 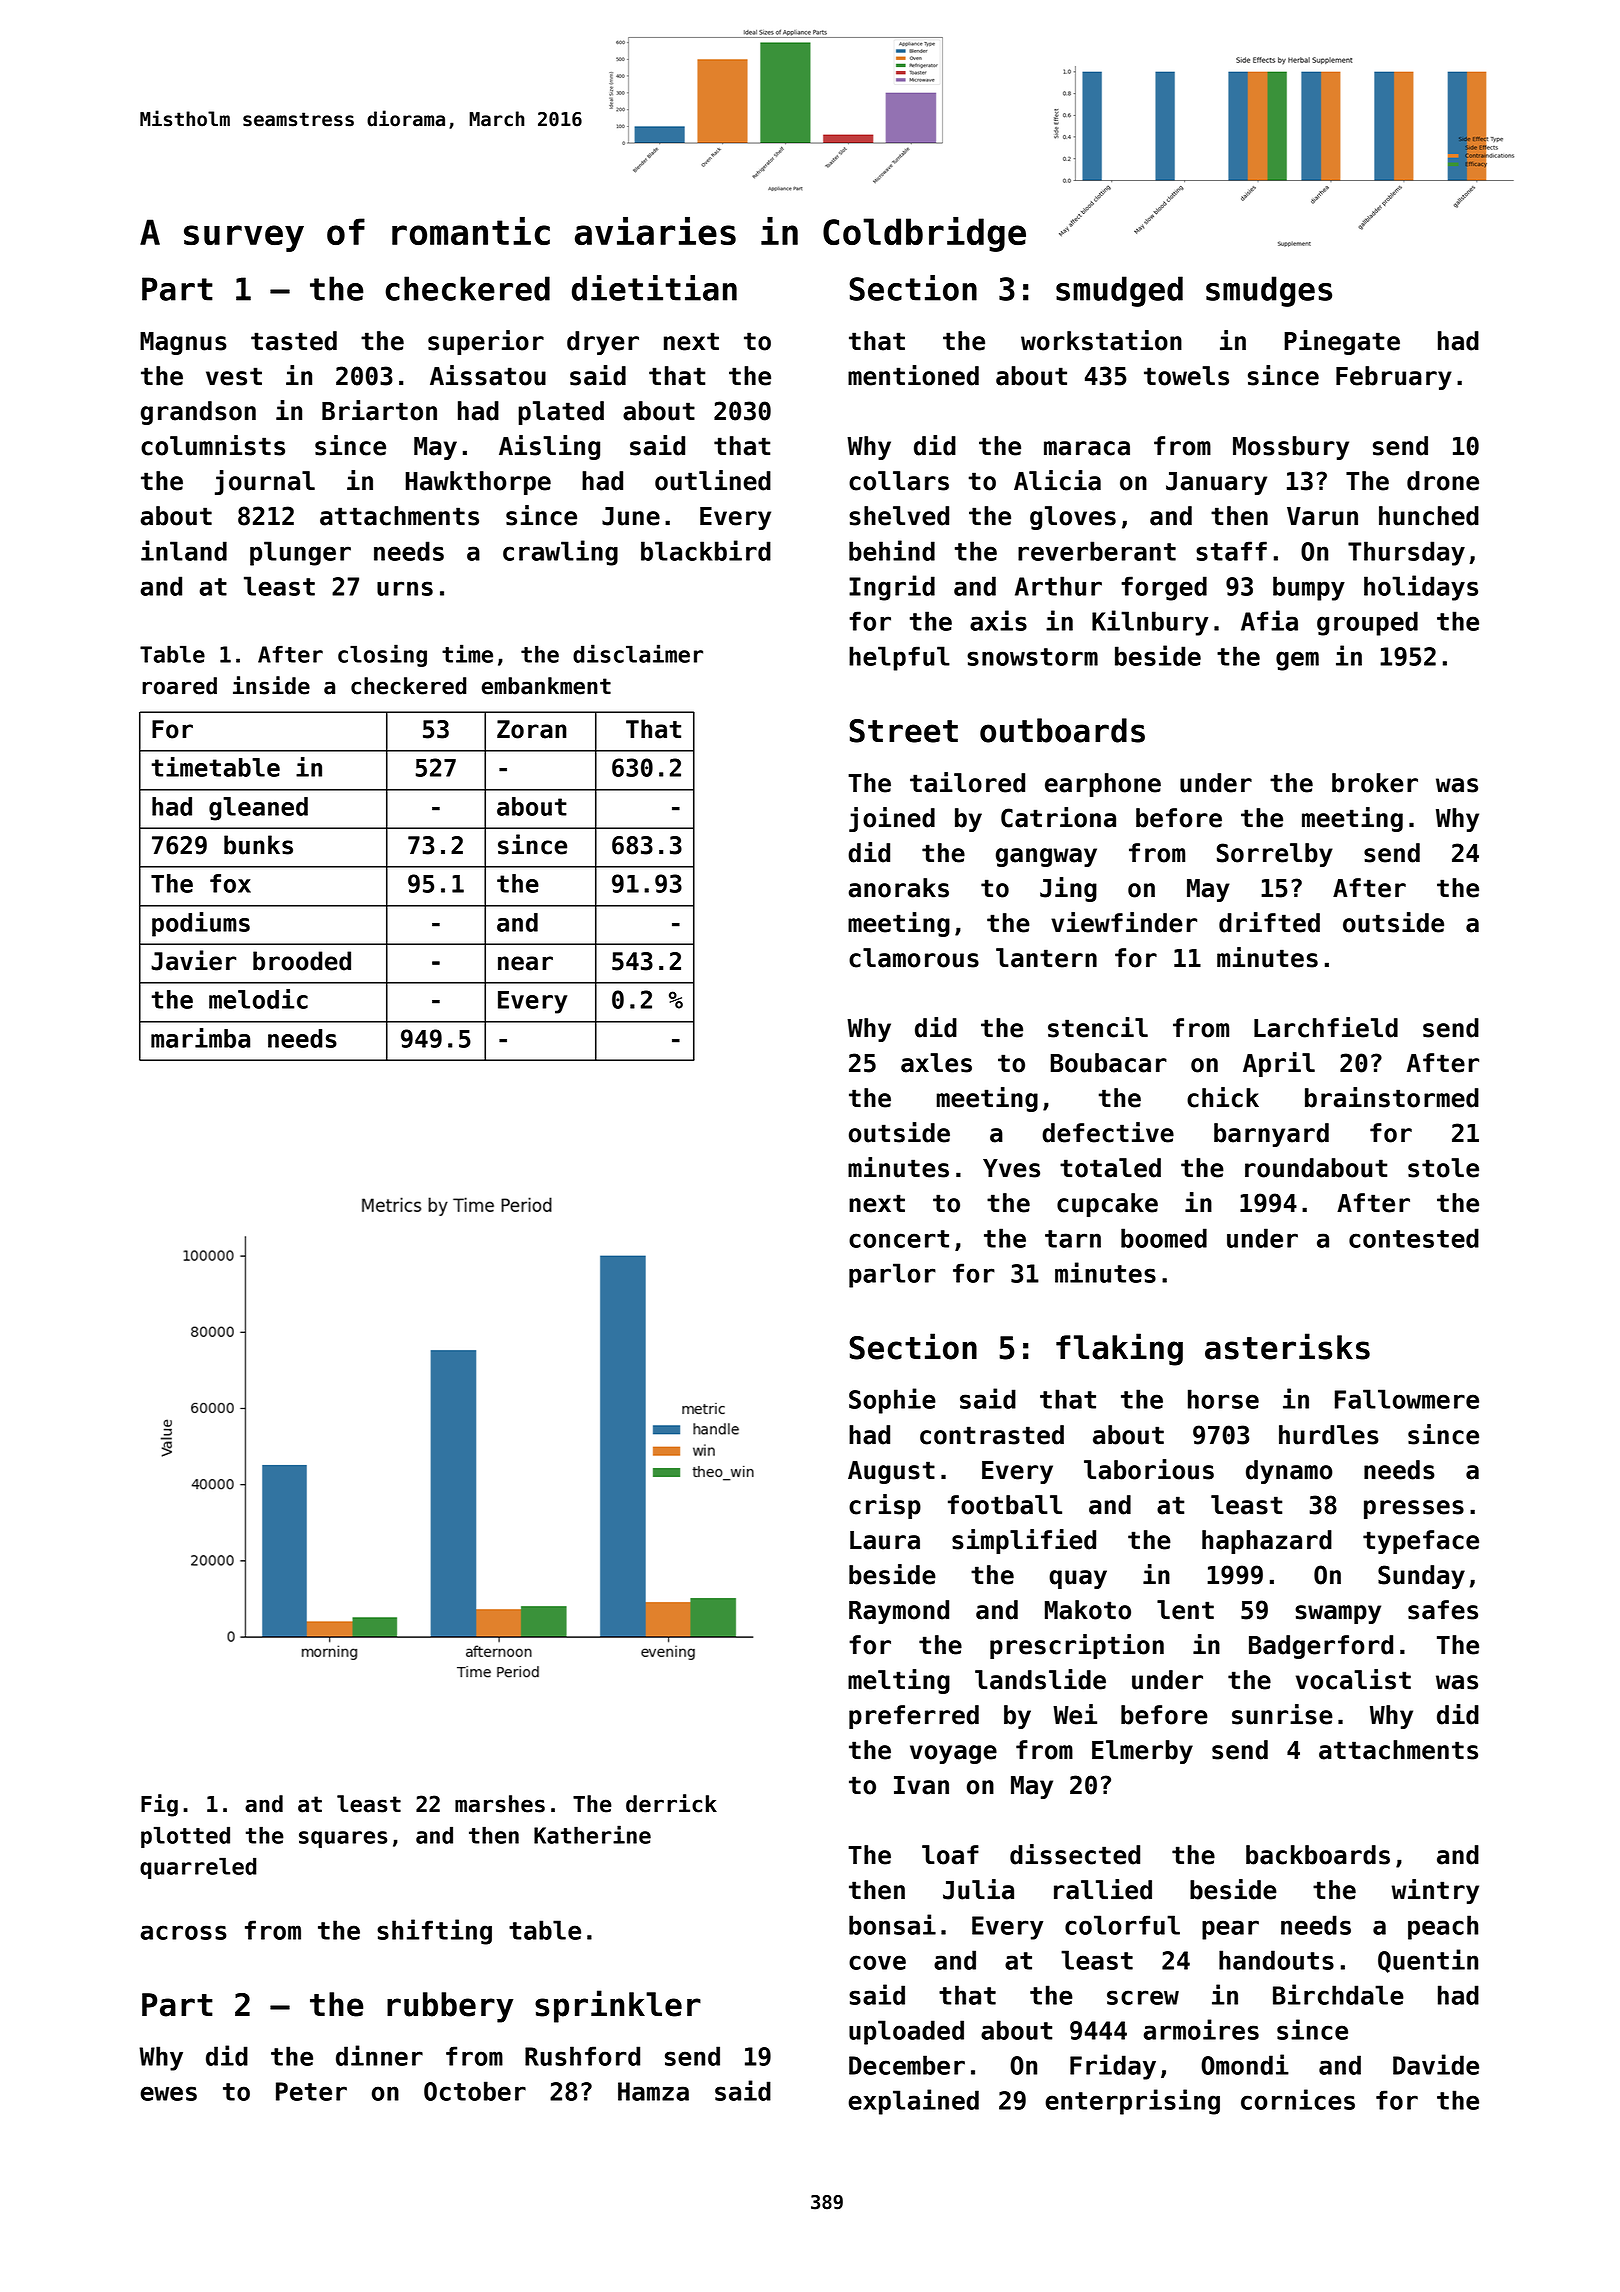 I want to click on holidays, so click(x=1421, y=588).
